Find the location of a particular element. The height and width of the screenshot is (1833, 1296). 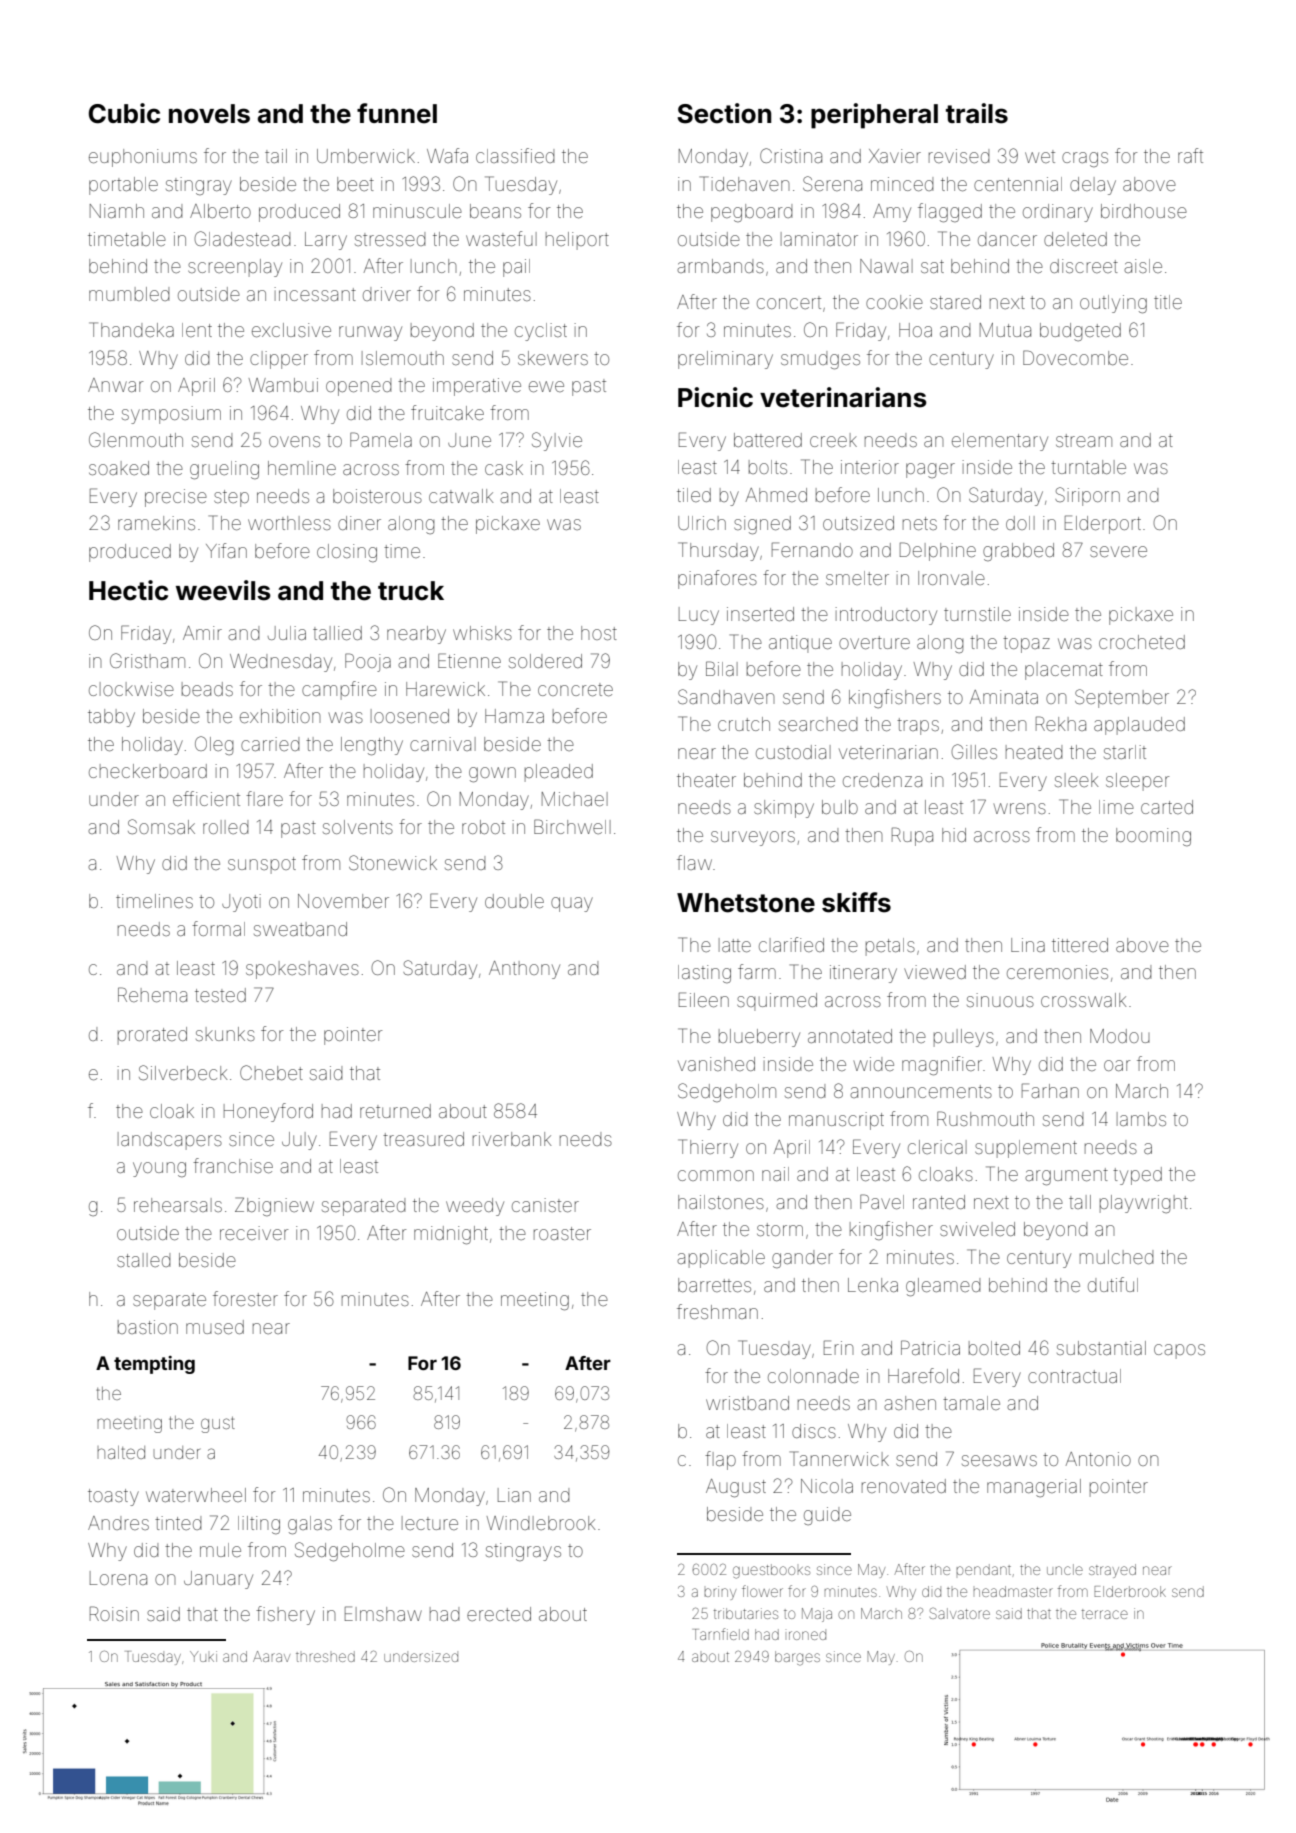

peripheral is located at coordinates (874, 116).
